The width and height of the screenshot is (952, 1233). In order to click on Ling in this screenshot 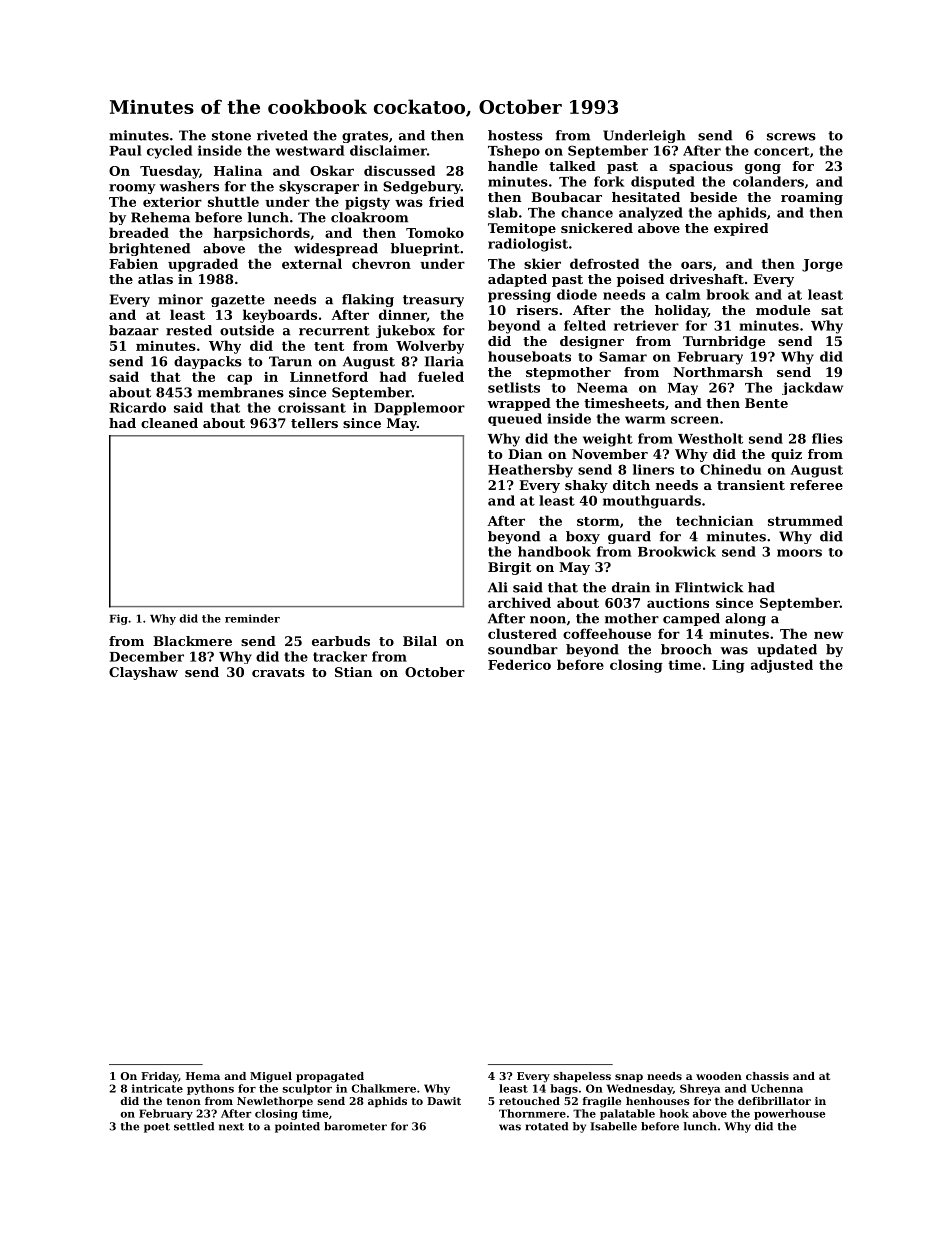, I will do `click(728, 666)`.
